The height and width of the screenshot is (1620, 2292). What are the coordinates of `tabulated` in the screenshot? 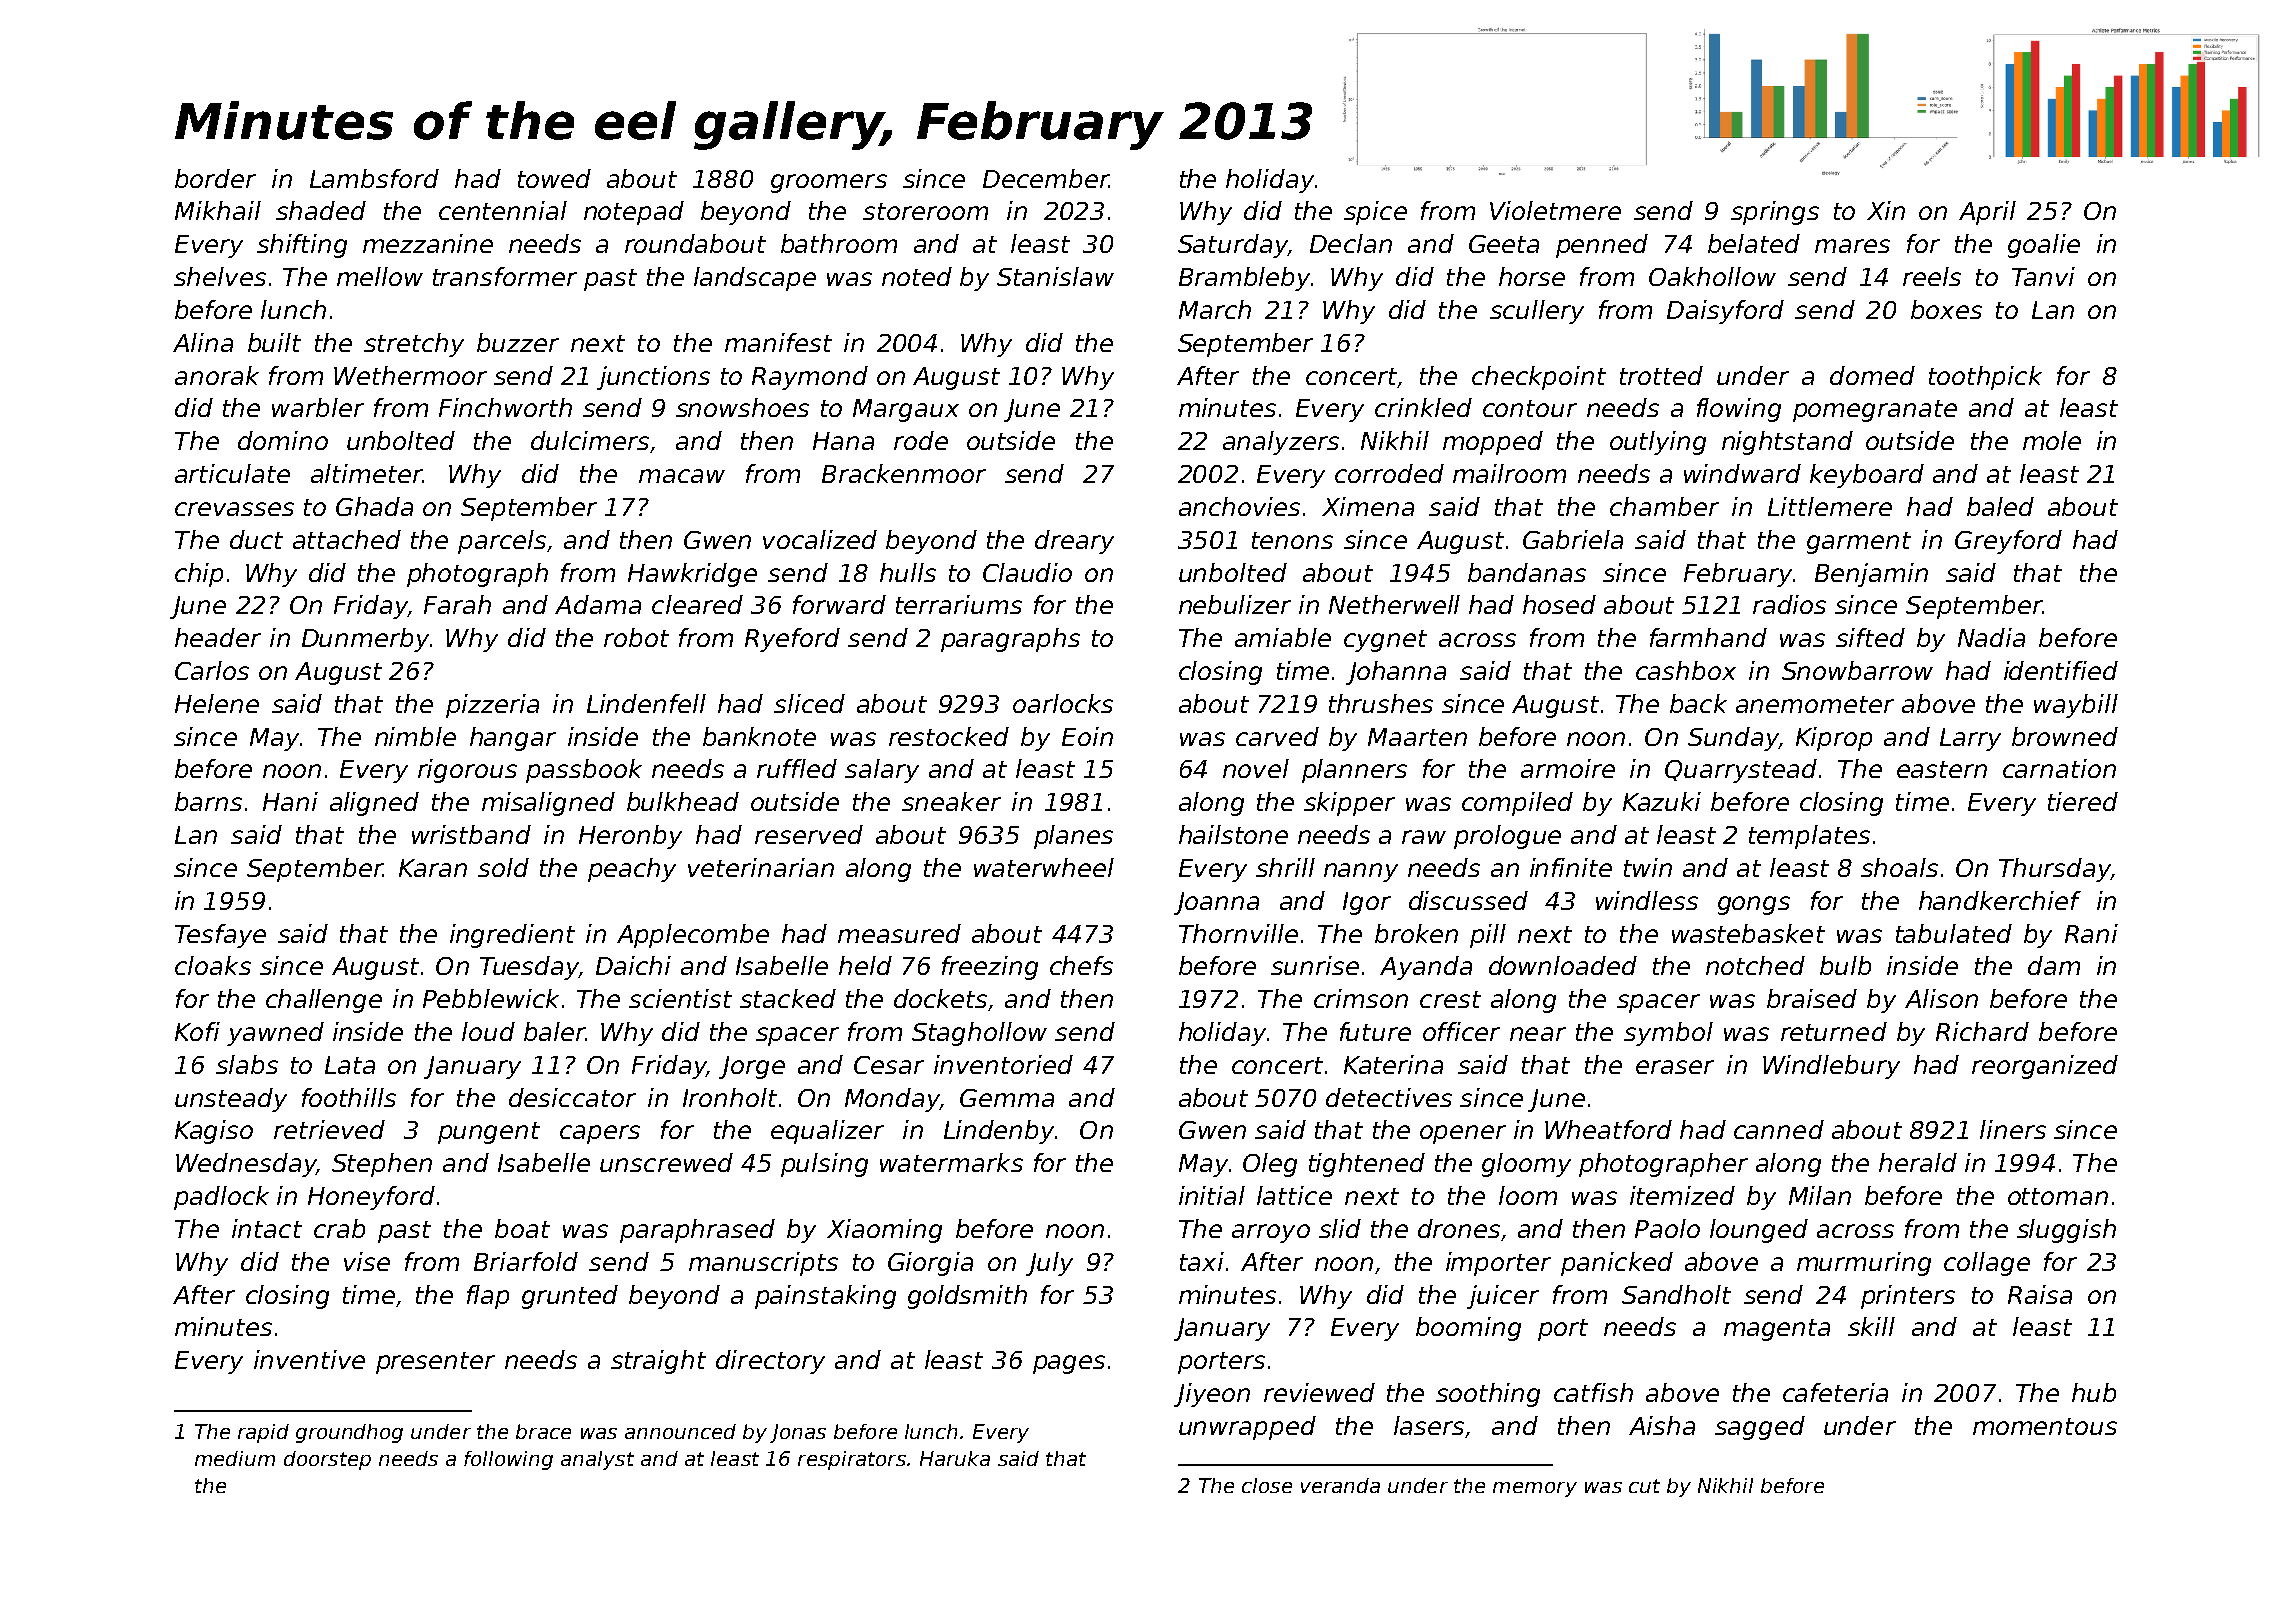 It's located at (1954, 933).
